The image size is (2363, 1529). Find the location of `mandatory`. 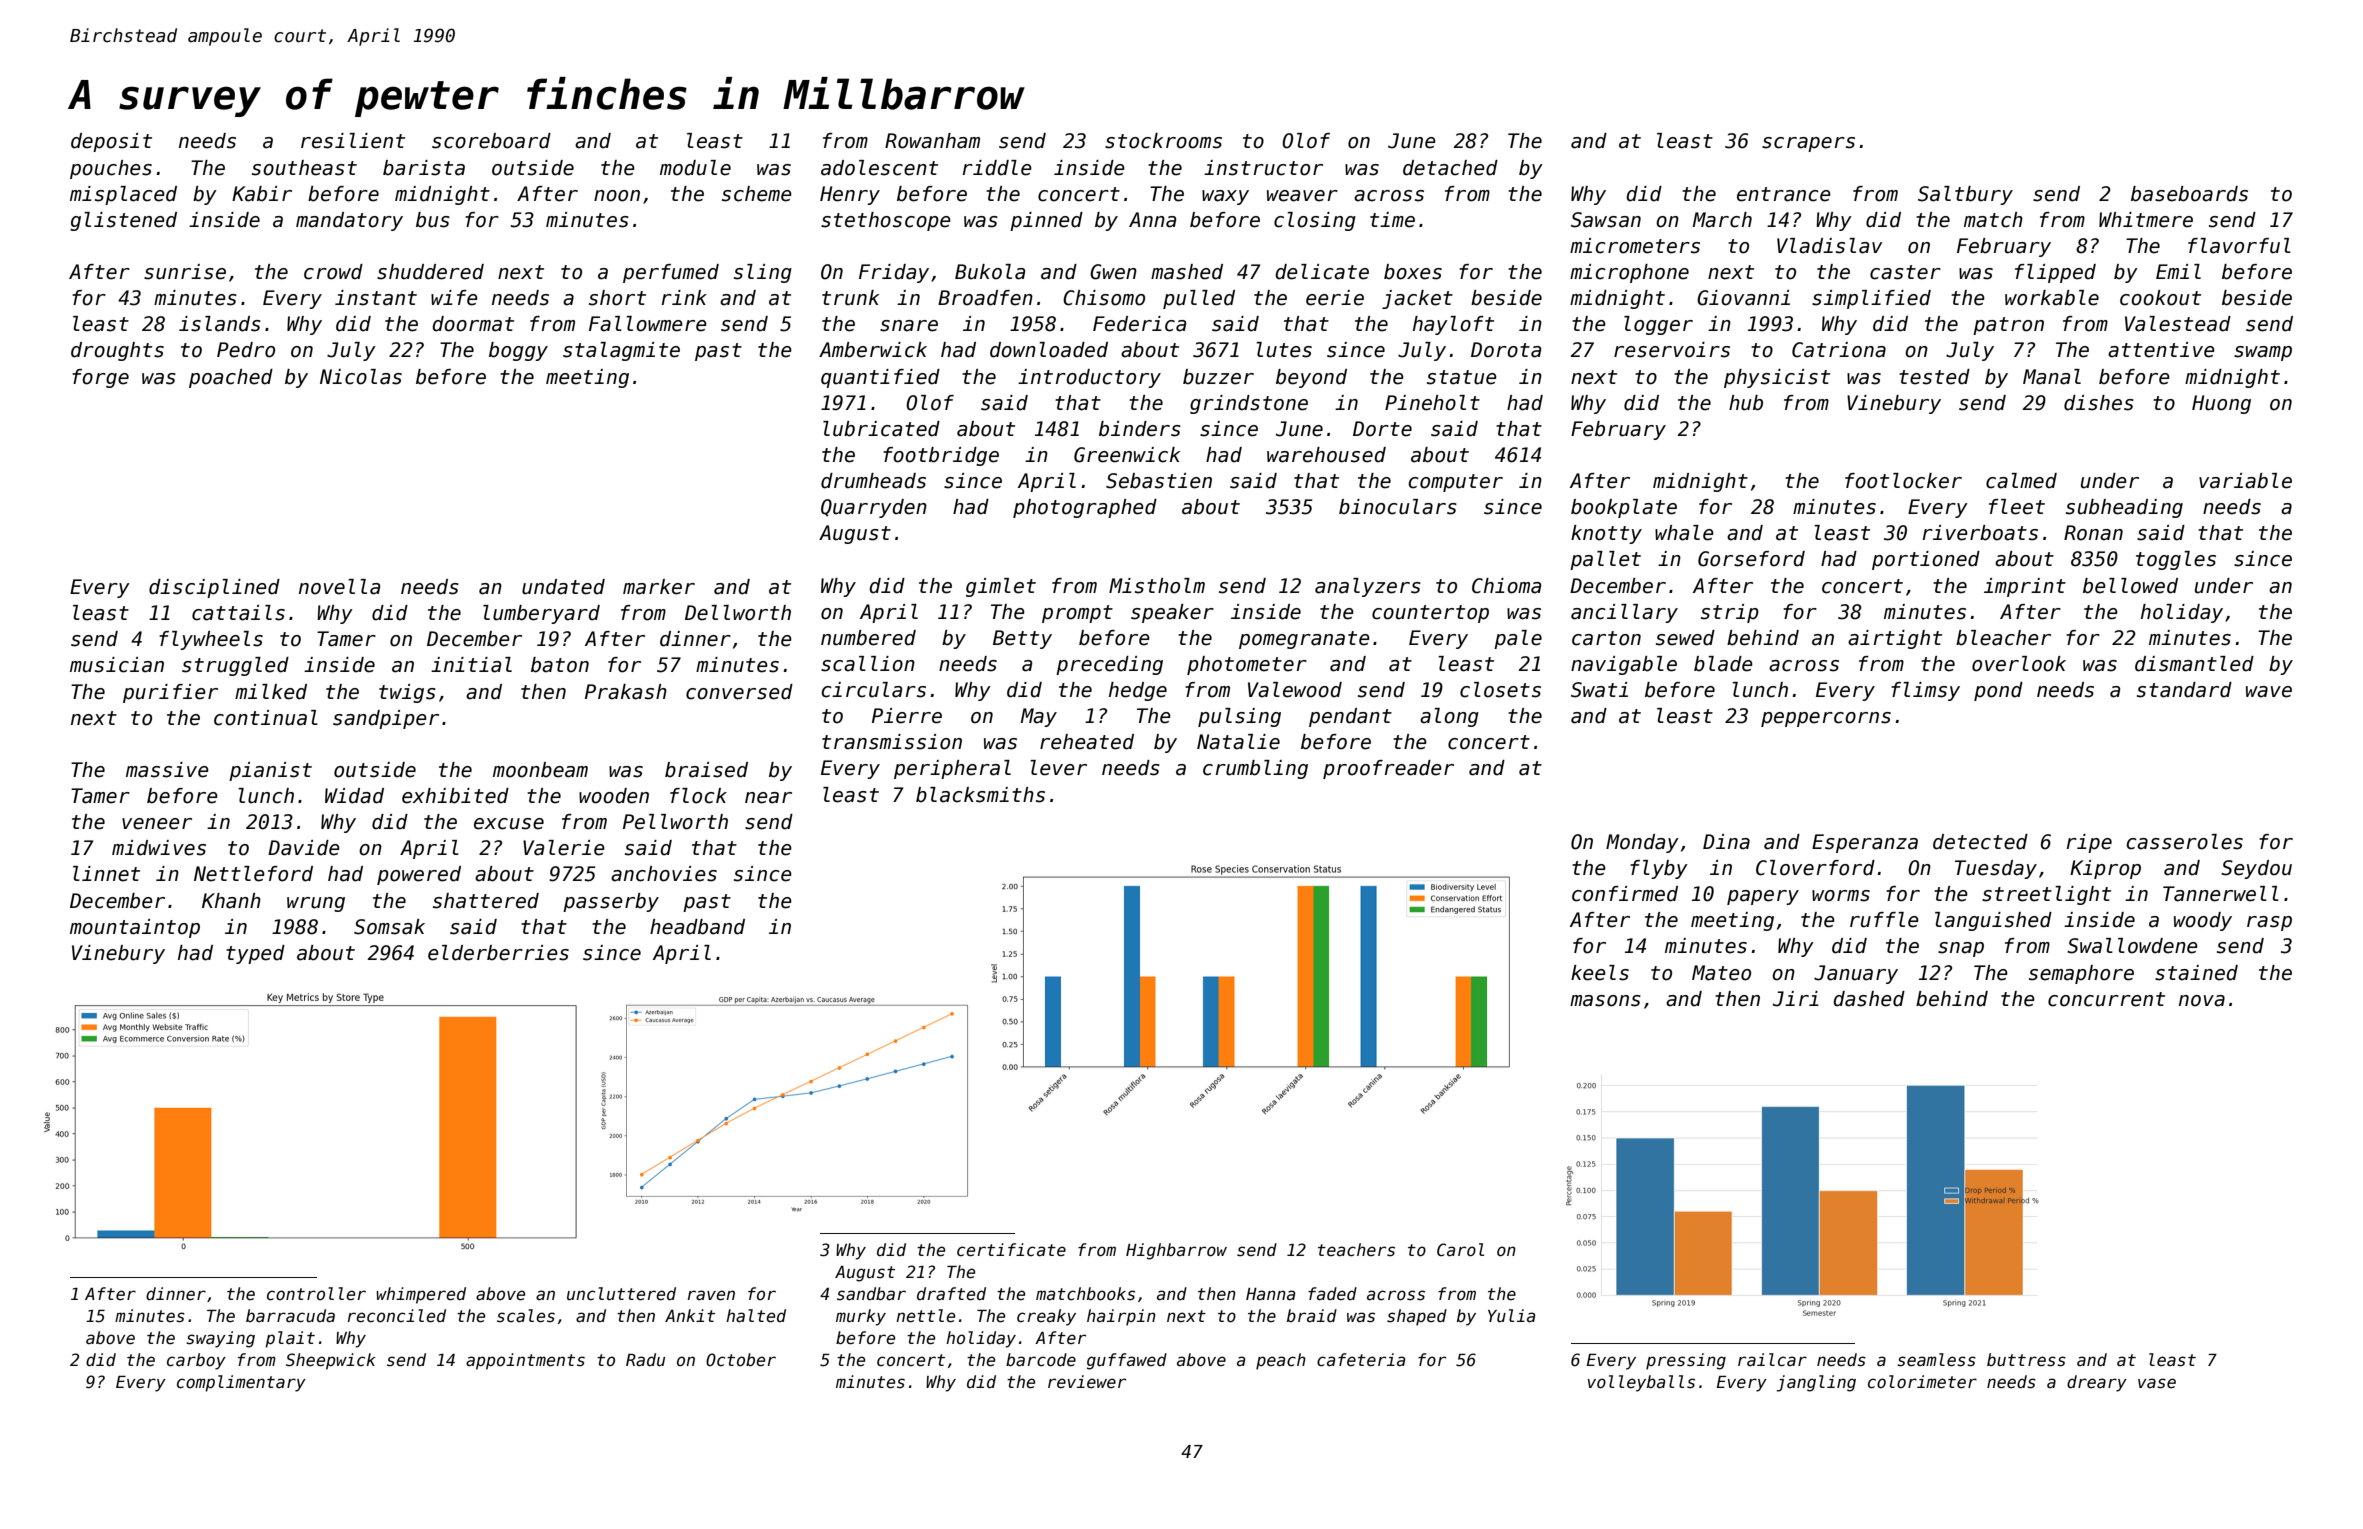

mandatory is located at coordinates (349, 221).
